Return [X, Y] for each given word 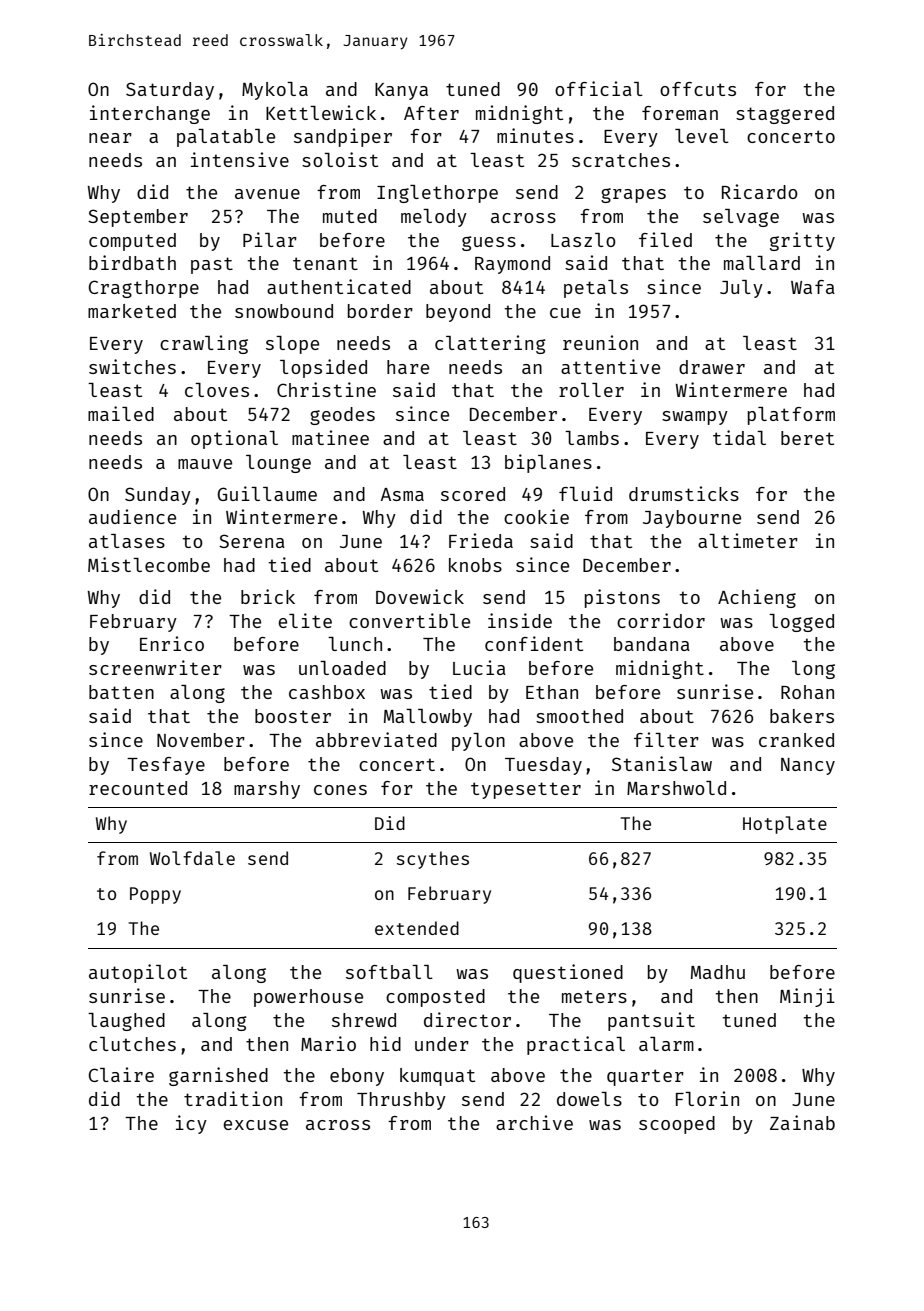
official [599, 88]
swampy [695, 418]
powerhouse [308, 998]
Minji [807, 997]
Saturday [170, 91]
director [467, 1019]
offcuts [698, 89]
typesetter [526, 790]
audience [132, 516]
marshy [267, 790]
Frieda [481, 540]
